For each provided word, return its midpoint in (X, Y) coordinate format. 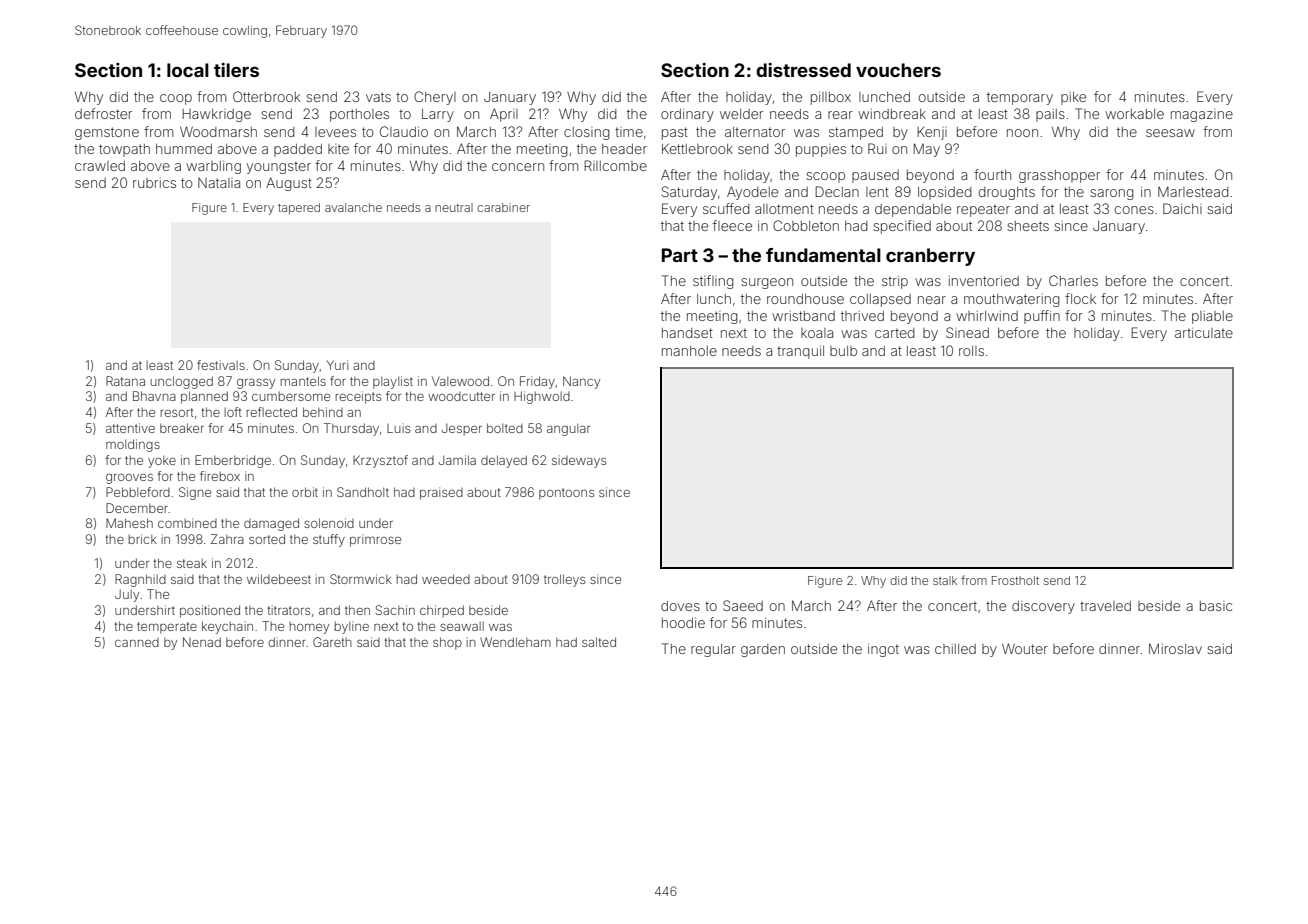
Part (680, 255)
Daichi (1182, 208)
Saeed (743, 605)
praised (441, 493)
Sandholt (363, 492)
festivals (221, 365)
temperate (167, 628)
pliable (1212, 317)
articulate (1204, 333)
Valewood (460, 381)
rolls (971, 351)
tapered (299, 209)
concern (518, 167)
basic (1216, 606)
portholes (359, 115)
